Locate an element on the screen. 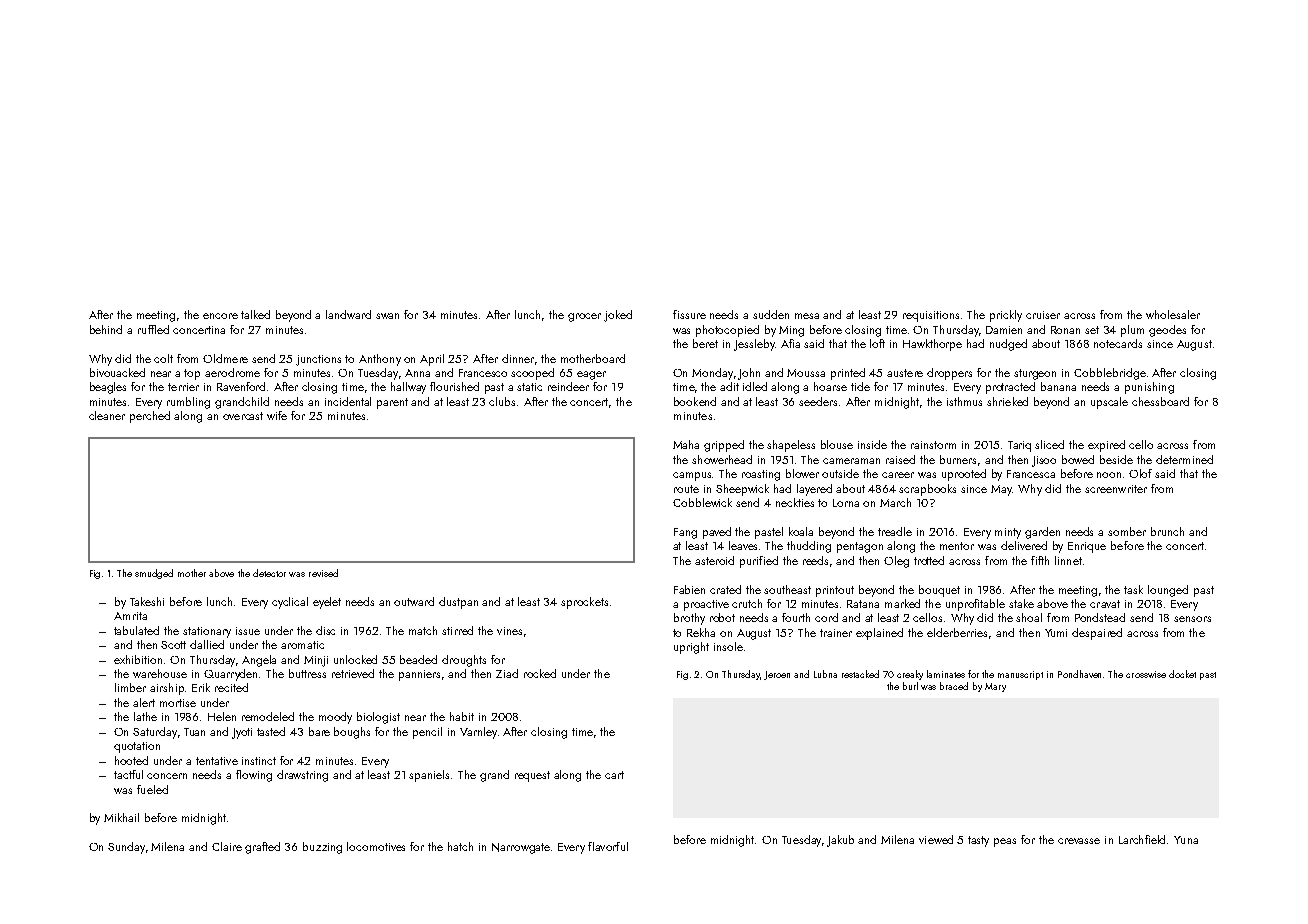 The height and width of the screenshot is (924, 1308). sudden is located at coordinates (771, 314).
